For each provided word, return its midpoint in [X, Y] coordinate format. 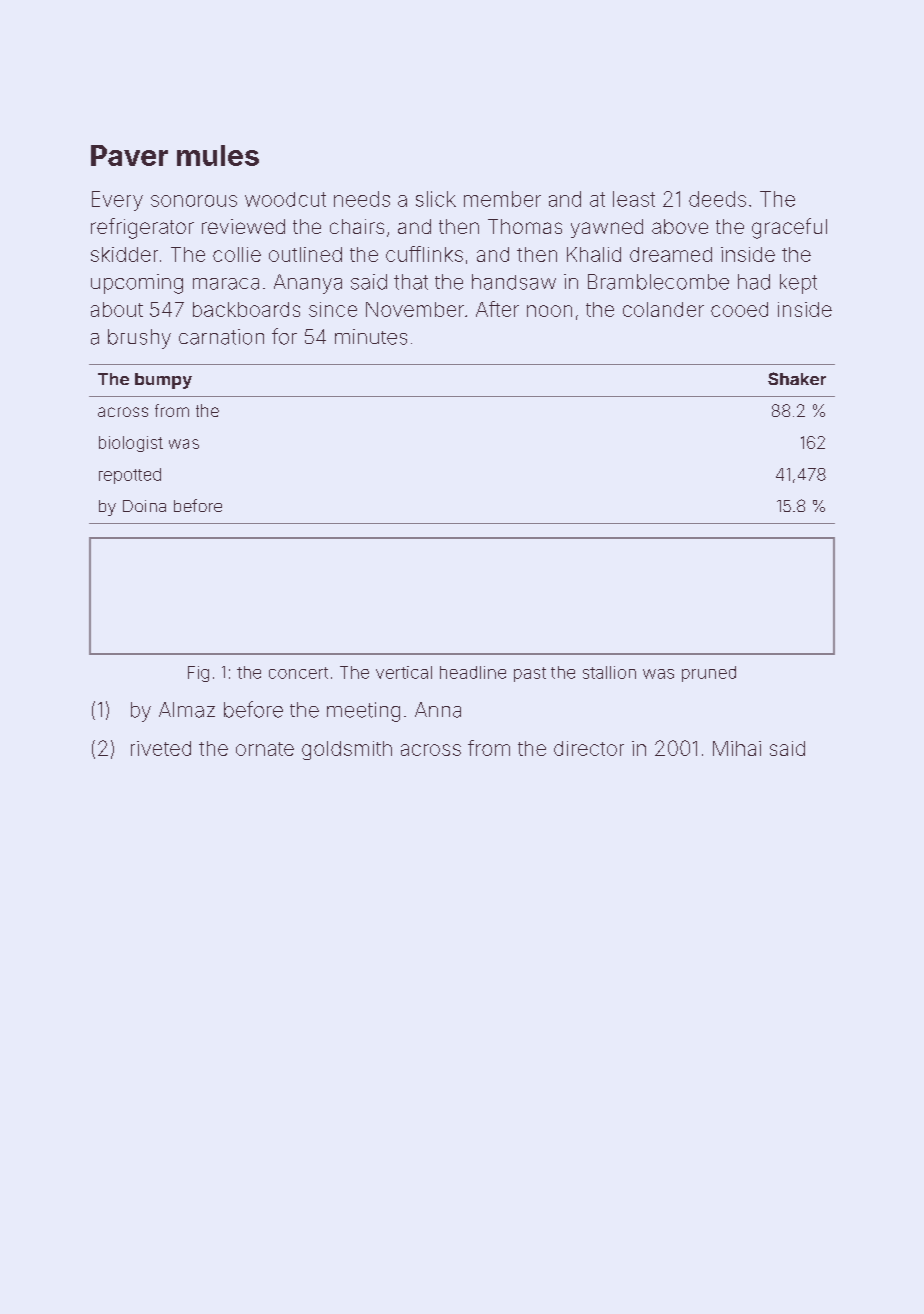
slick [436, 199]
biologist [131, 444]
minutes [371, 337]
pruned [709, 674]
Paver [129, 155]
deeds [717, 199]
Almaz [187, 710]
